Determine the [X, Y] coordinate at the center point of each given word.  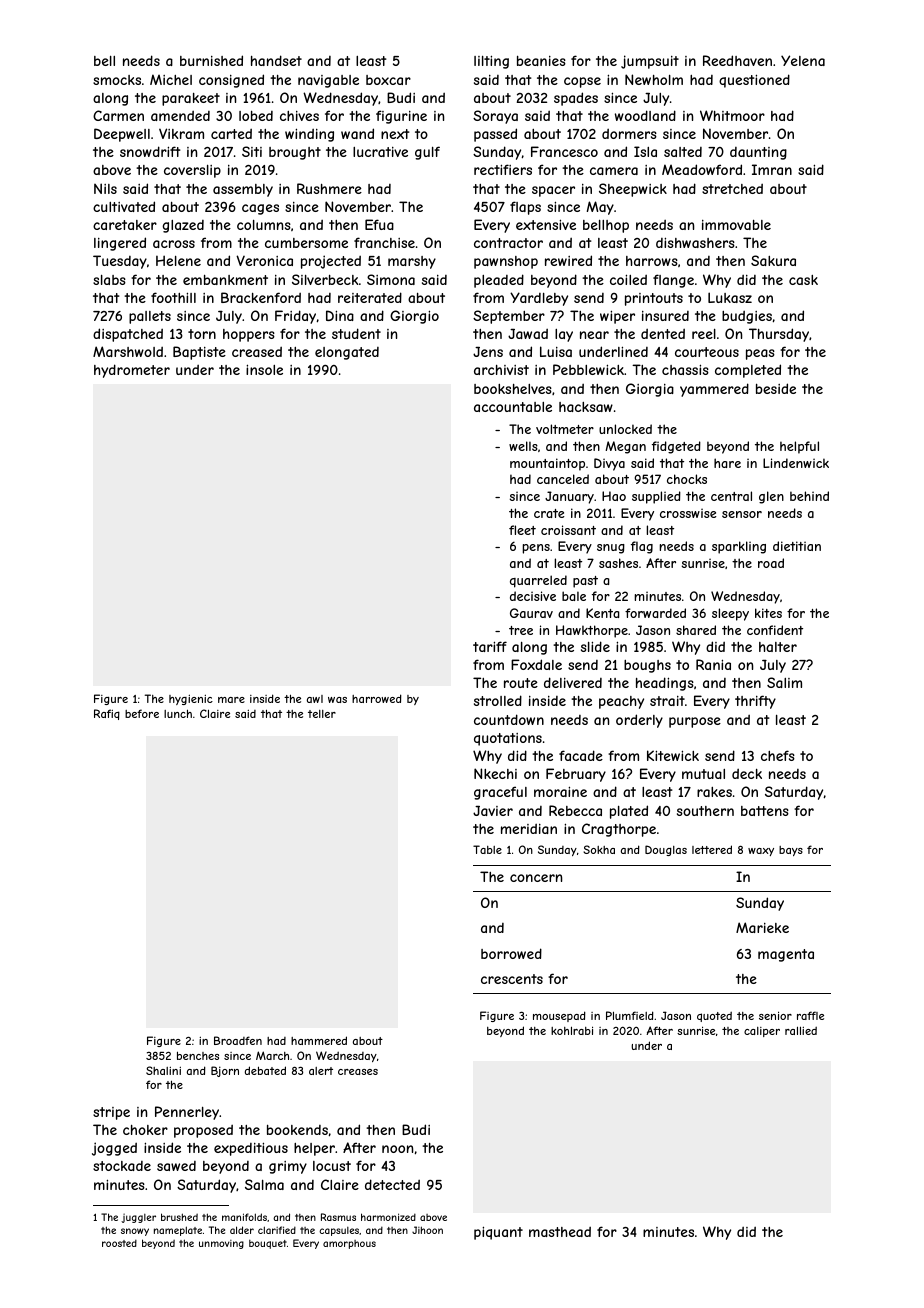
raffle [810, 1015]
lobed [256, 116]
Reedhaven [737, 60]
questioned [754, 81]
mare [231, 700]
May [600, 208]
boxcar [388, 80]
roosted [119, 1243]
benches [198, 1055]
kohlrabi [572, 1030]
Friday [295, 317]
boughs [647, 666]
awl [315, 699]
